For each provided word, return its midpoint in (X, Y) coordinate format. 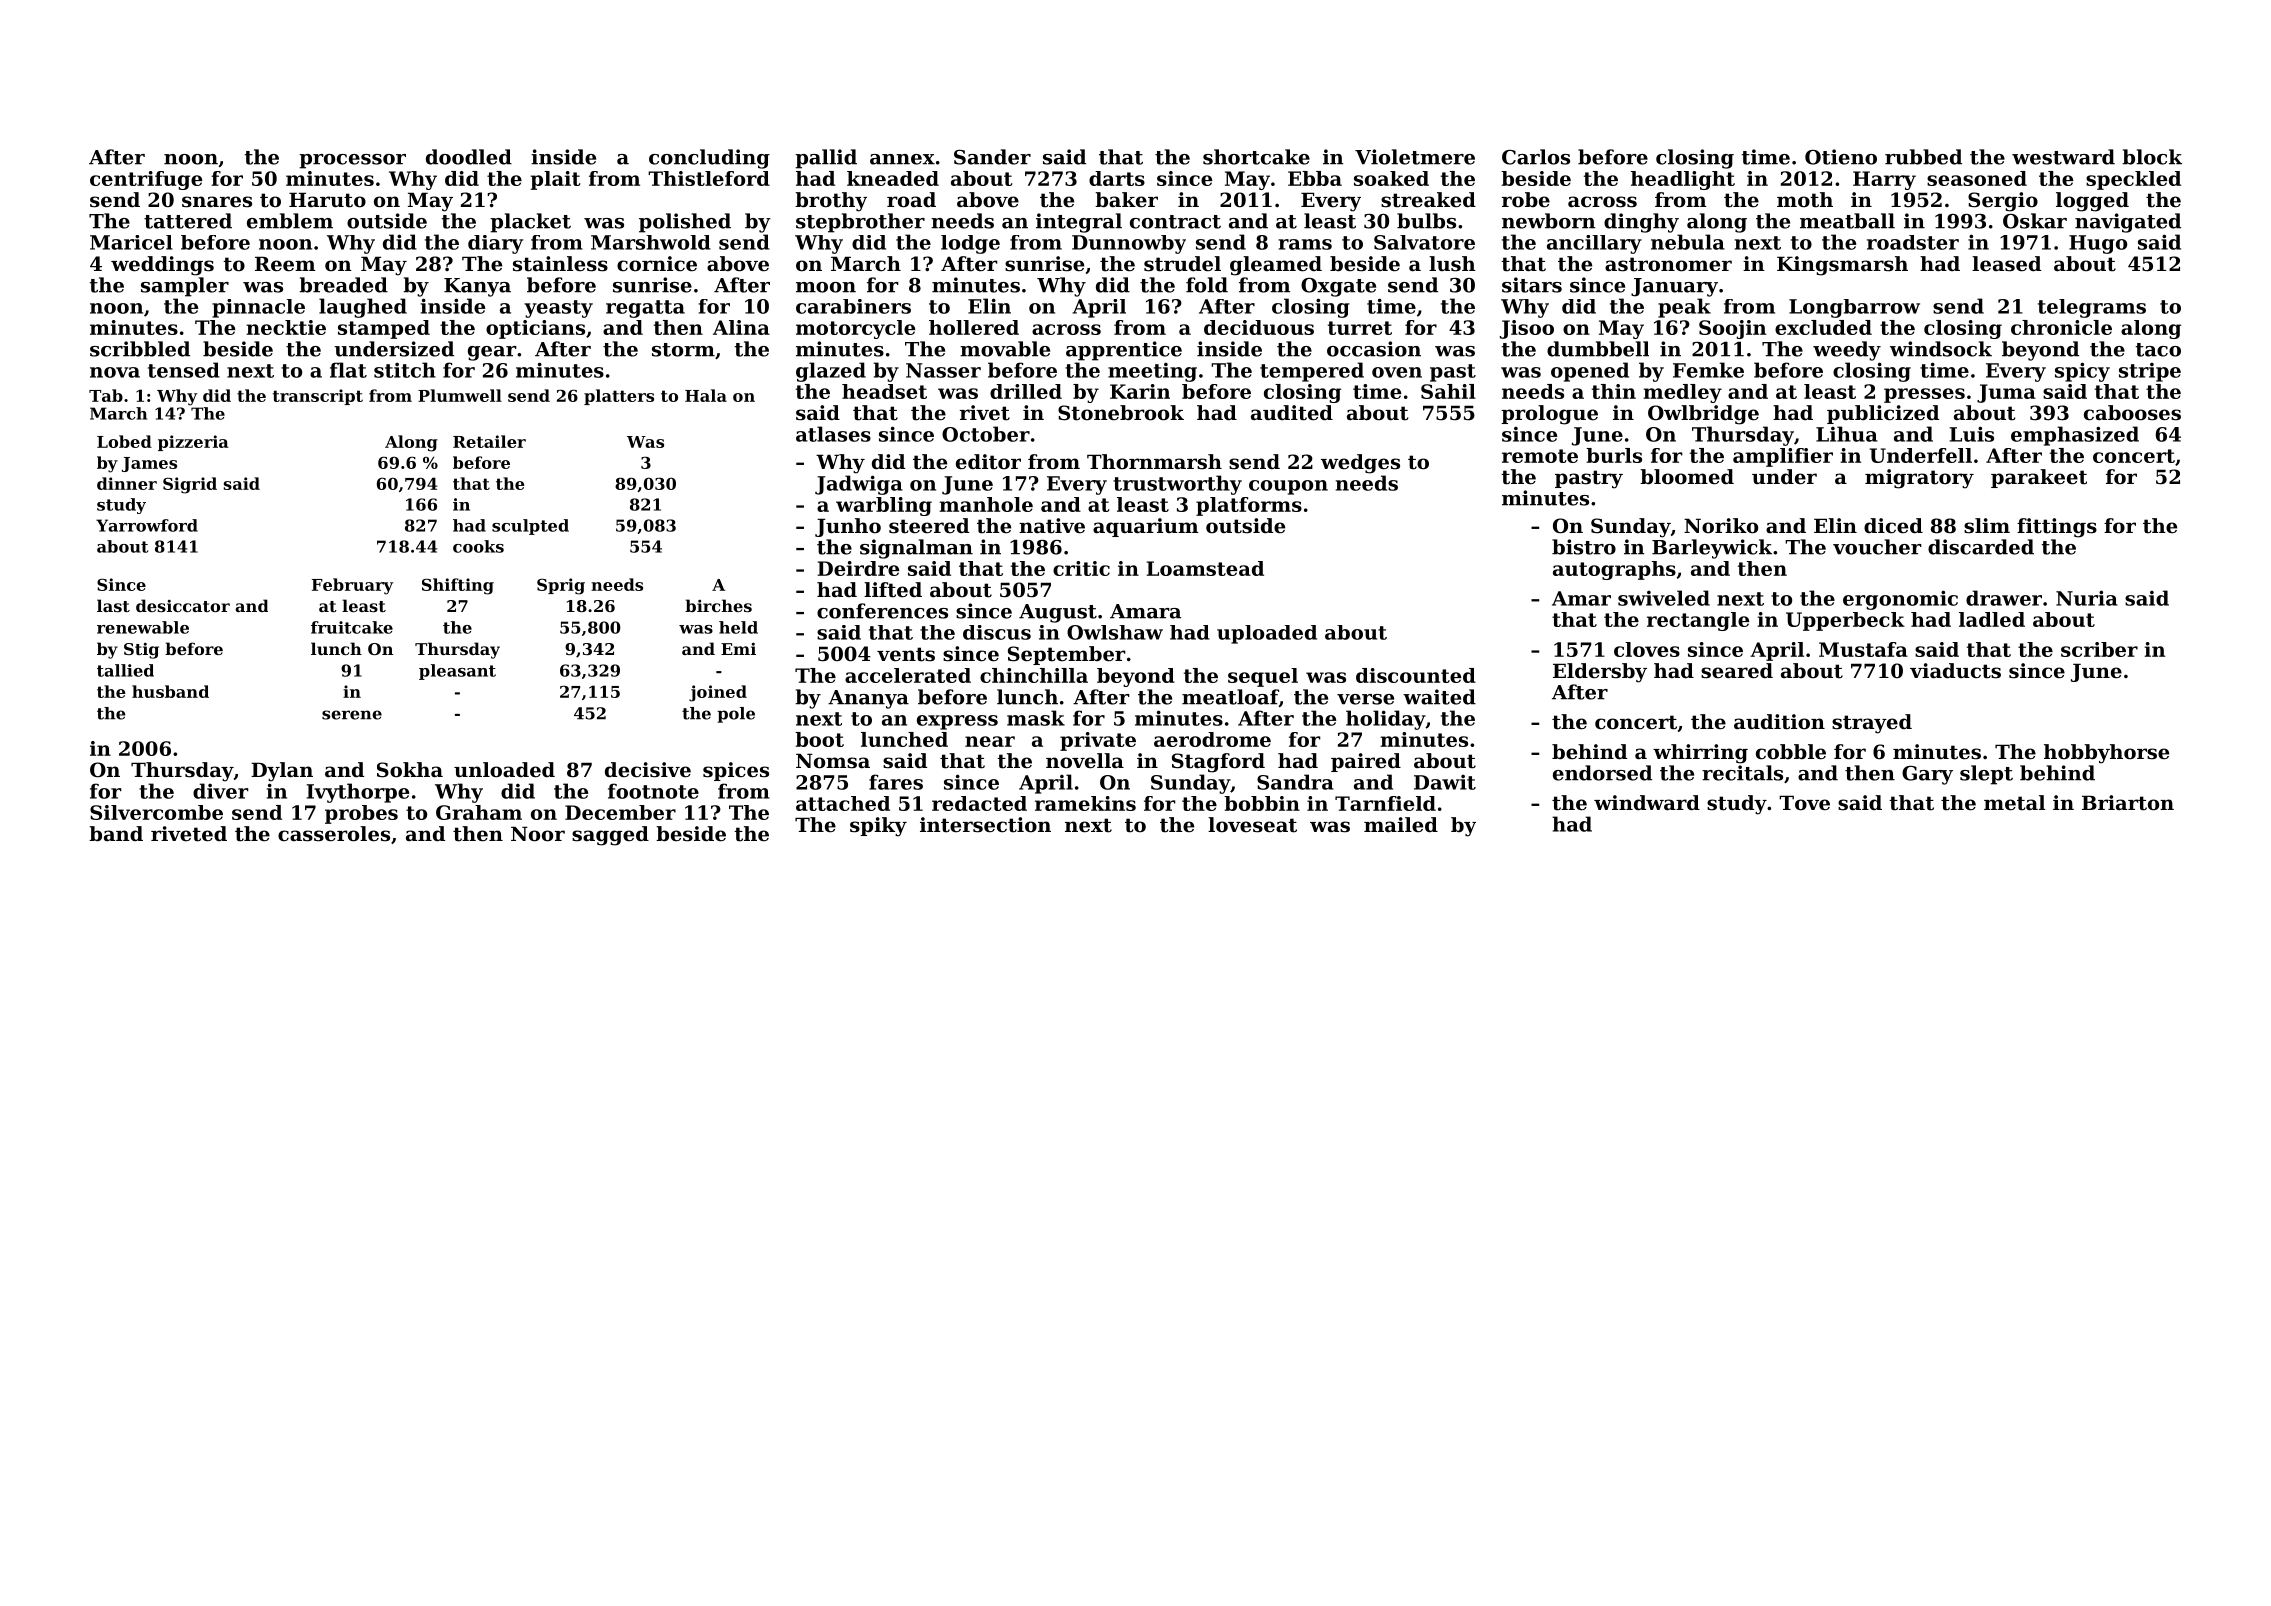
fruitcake (352, 627)
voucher (1877, 547)
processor (352, 161)
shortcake (1256, 157)
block (2152, 157)
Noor (538, 834)
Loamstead (1205, 568)
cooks (478, 546)
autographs (1614, 570)
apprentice (1124, 351)
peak (1684, 308)
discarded (1981, 547)
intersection (985, 825)
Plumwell (460, 395)
